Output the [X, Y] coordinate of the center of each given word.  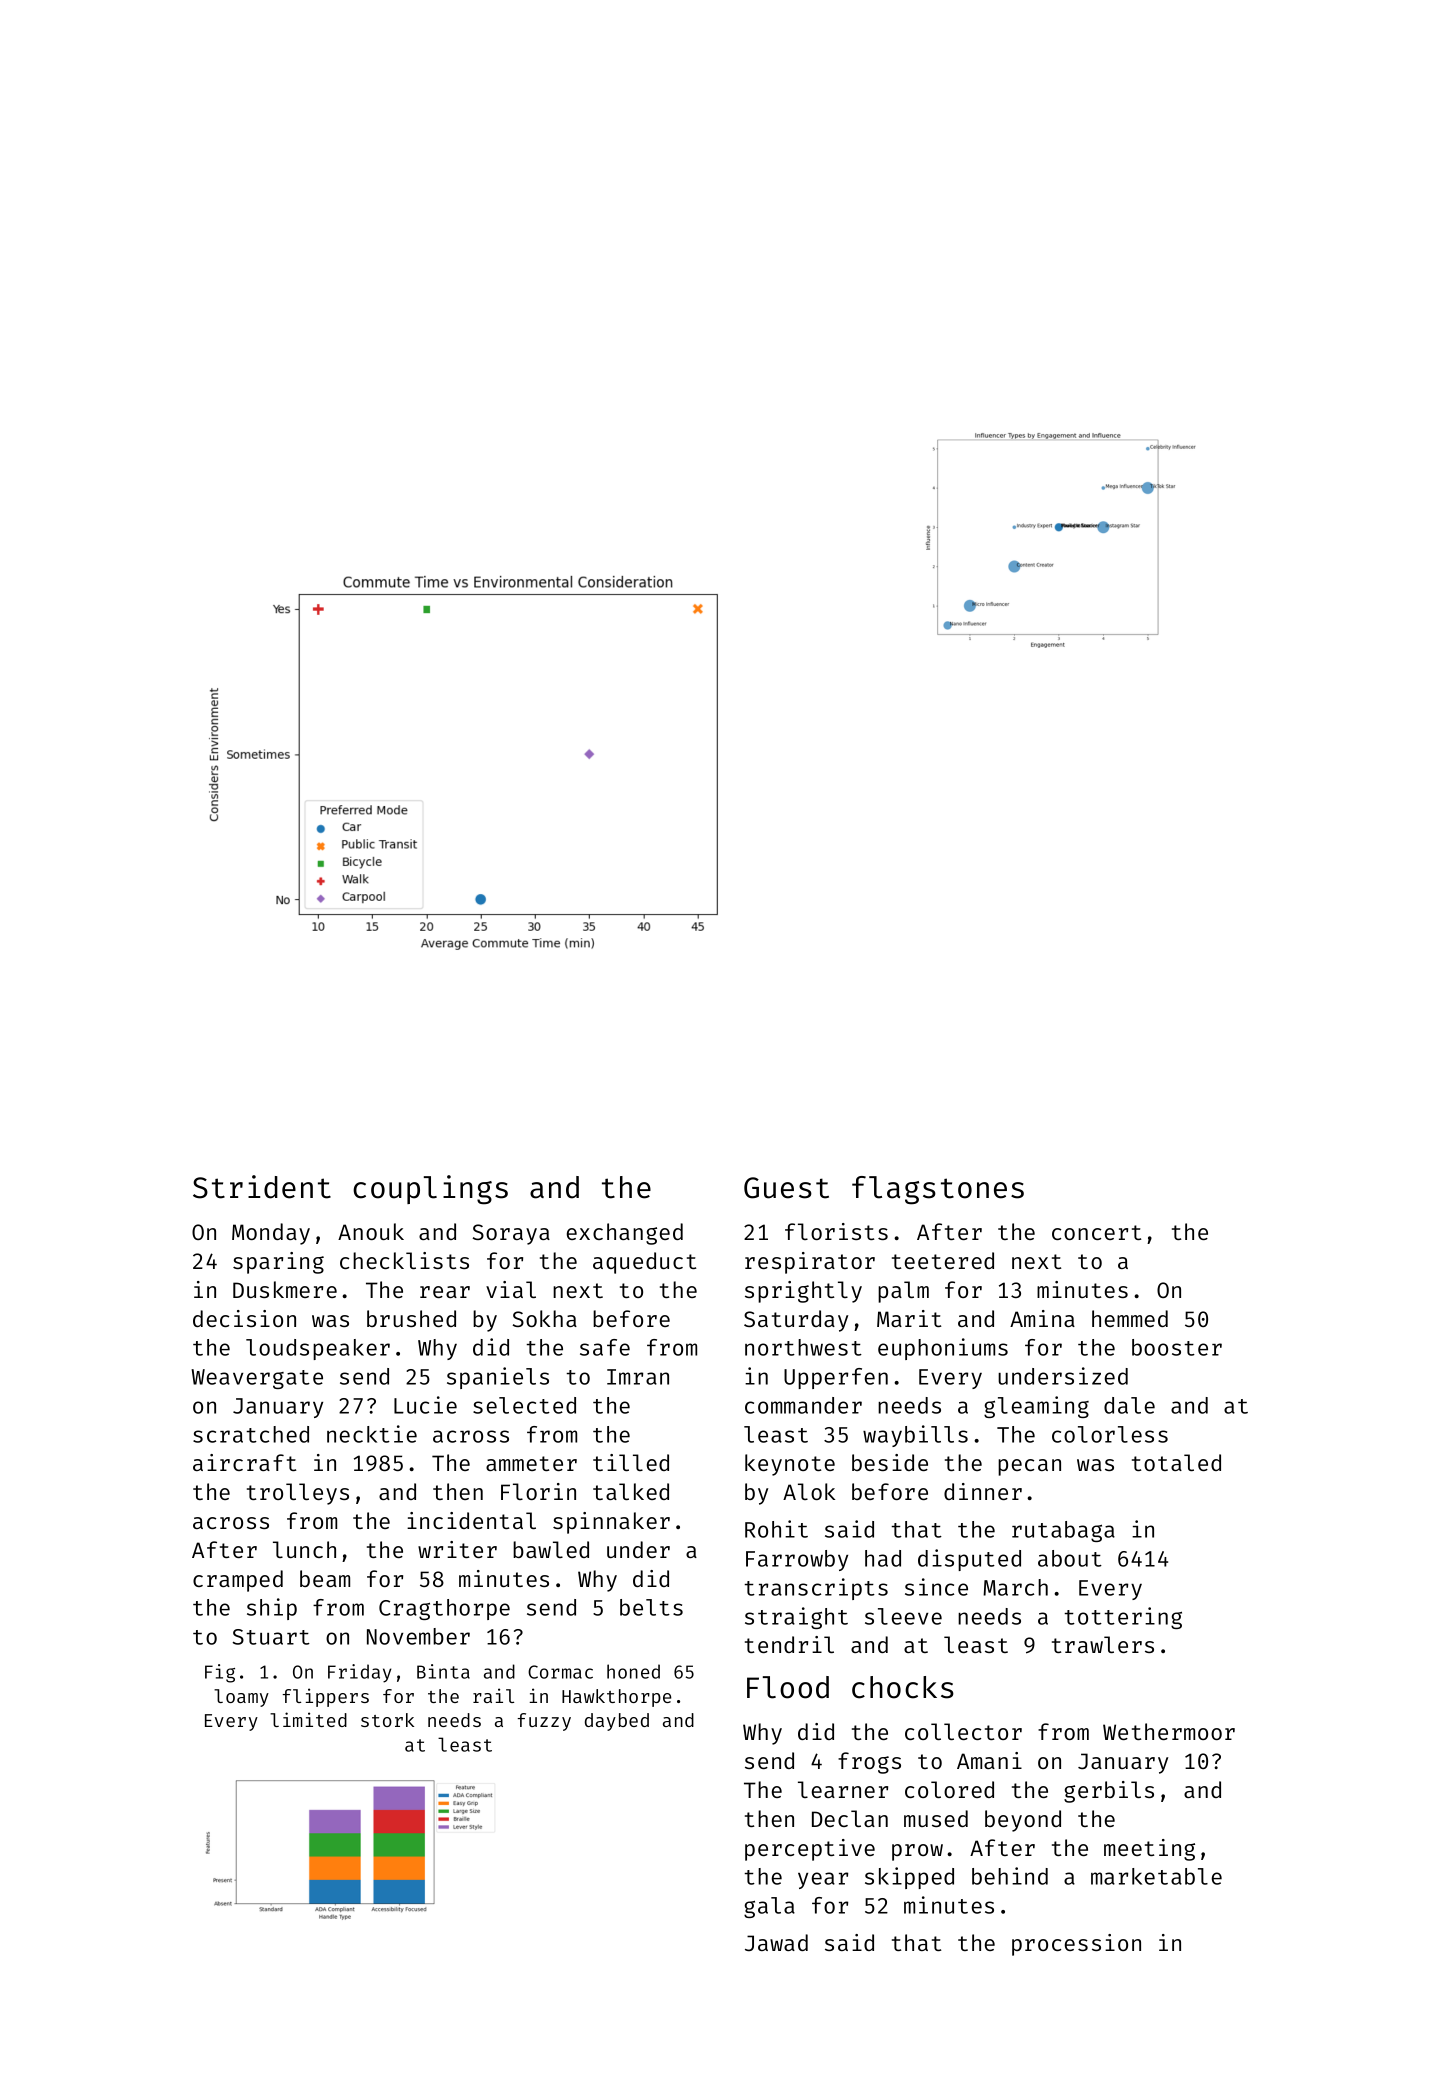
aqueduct [644, 1263]
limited [308, 1719]
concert [1096, 1232]
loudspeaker [318, 1349]
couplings [430, 1190]
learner [843, 1789]
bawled [551, 1549]
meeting [1149, 1850]
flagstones [938, 1190]
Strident [262, 1187]
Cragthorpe [444, 1609]
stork [387, 1720]
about [1070, 1558]
